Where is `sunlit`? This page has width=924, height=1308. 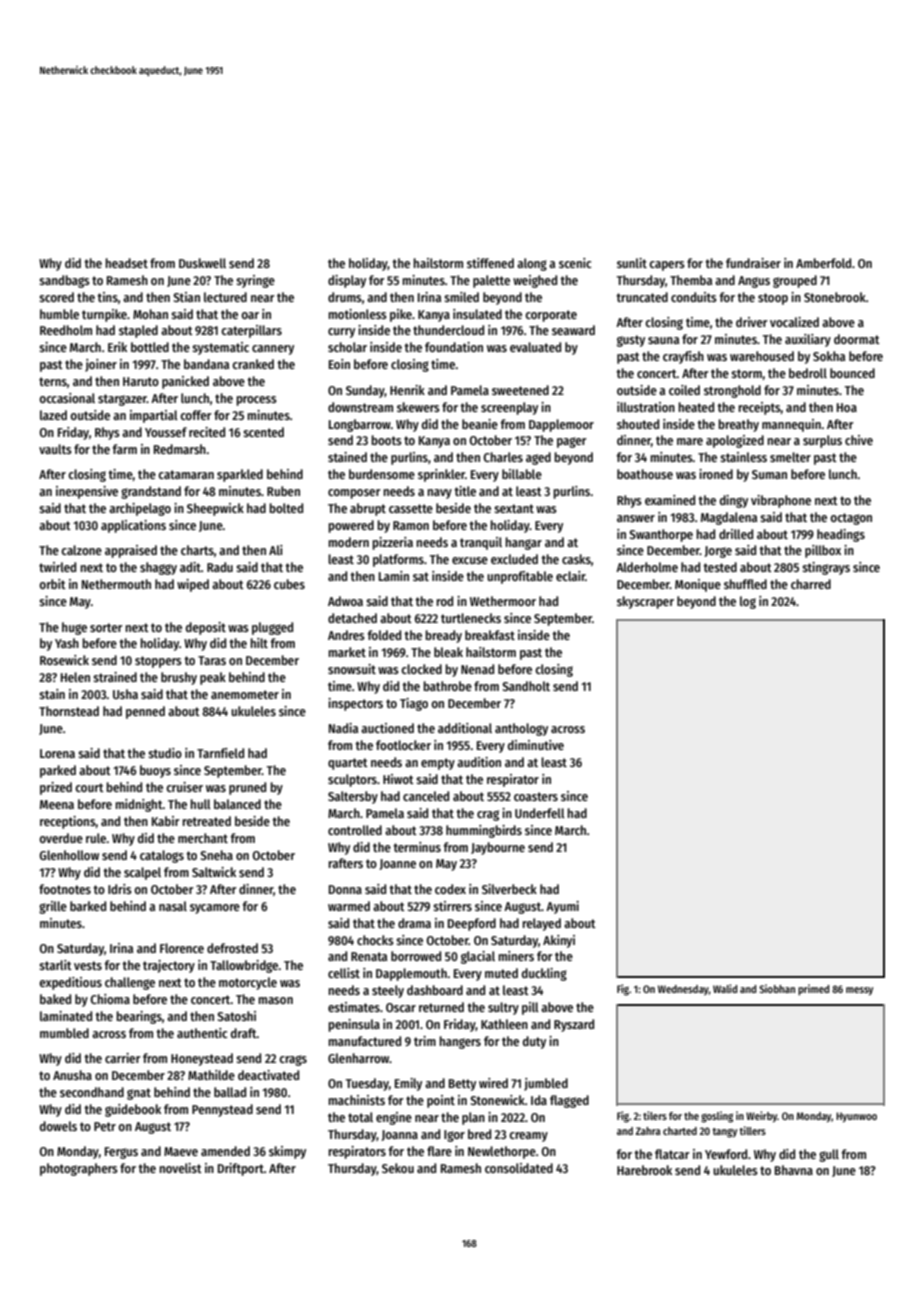
sunlit is located at coordinates (632, 263).
